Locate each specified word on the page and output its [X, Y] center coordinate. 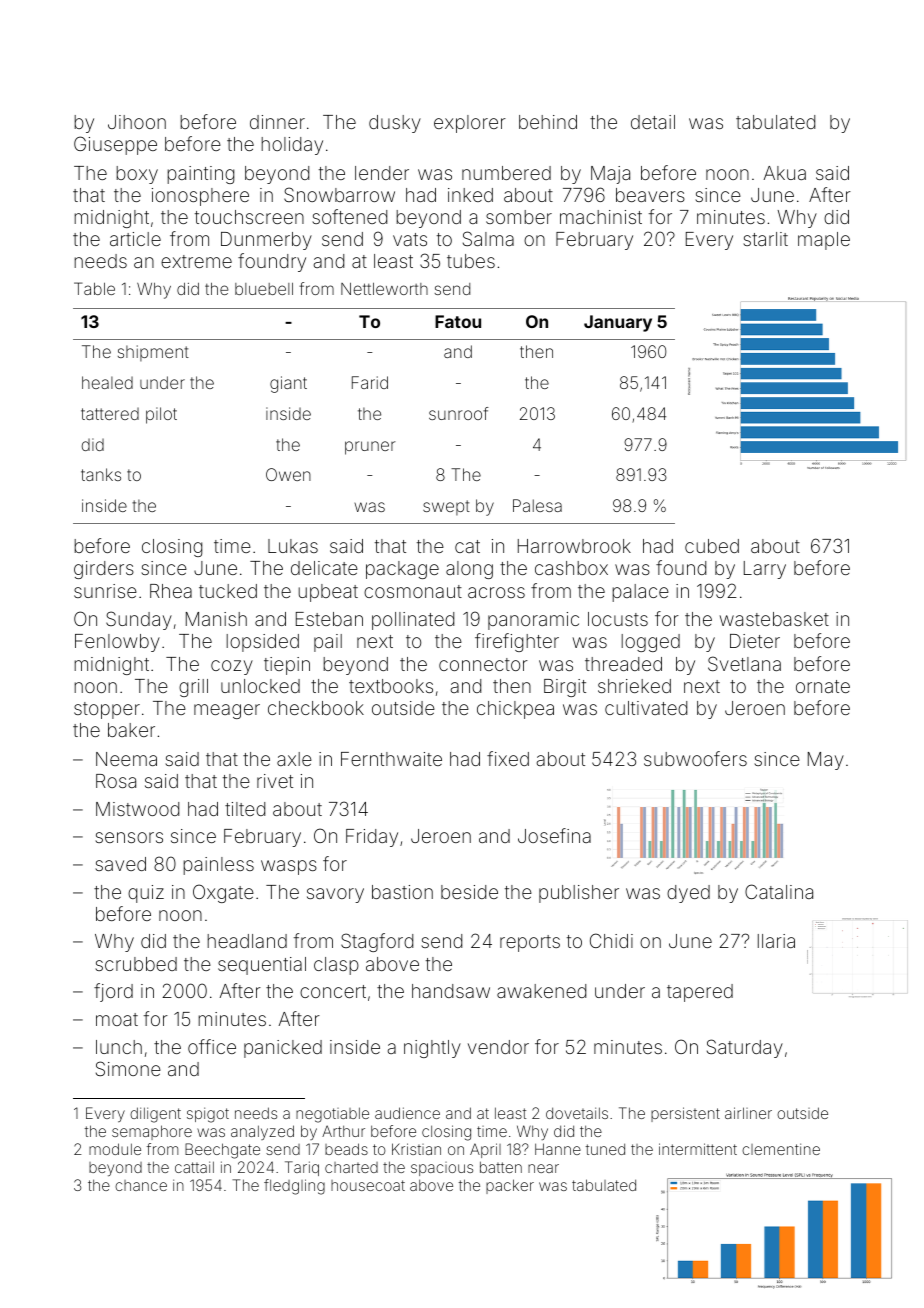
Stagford [377, 942]
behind [548, 122]
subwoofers [695, 758]
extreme [196, 261]
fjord [113, 992]
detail [653, 122]
